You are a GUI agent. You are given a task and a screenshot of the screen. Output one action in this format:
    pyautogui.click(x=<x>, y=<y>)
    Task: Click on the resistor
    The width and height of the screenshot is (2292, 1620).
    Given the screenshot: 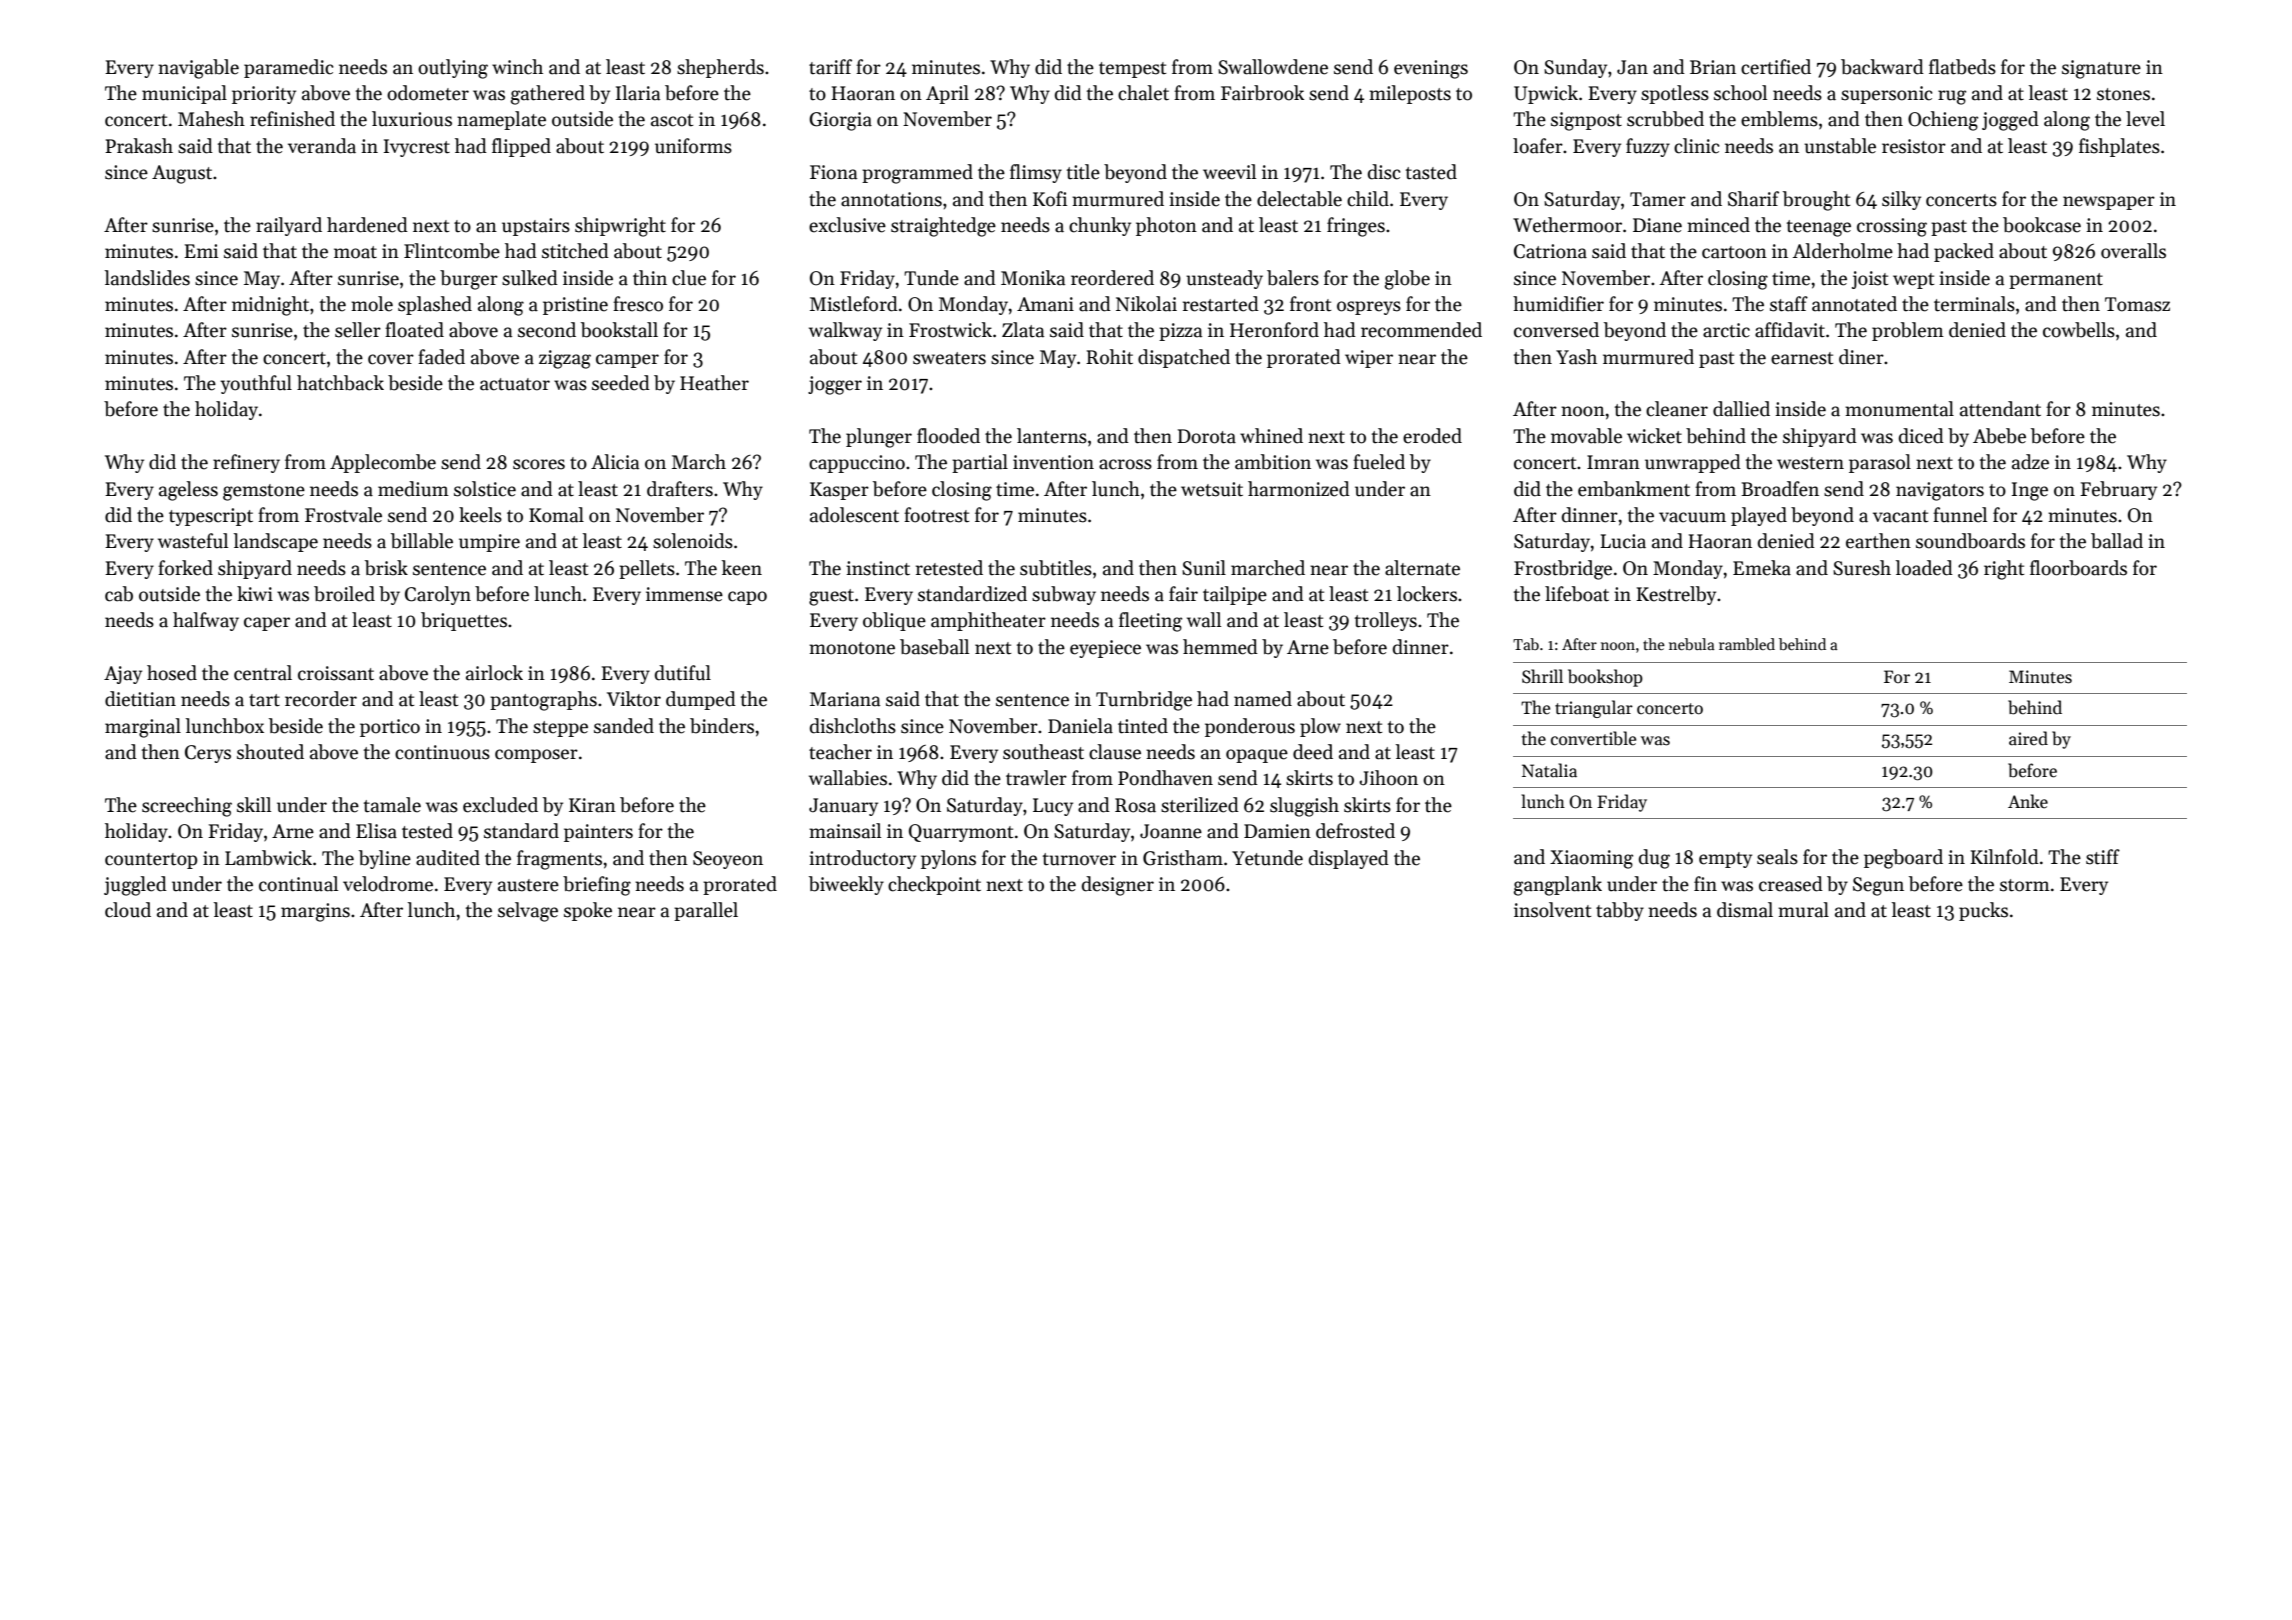 What is the action you would take?
    pyautogui.click(x=1914, y=146)
